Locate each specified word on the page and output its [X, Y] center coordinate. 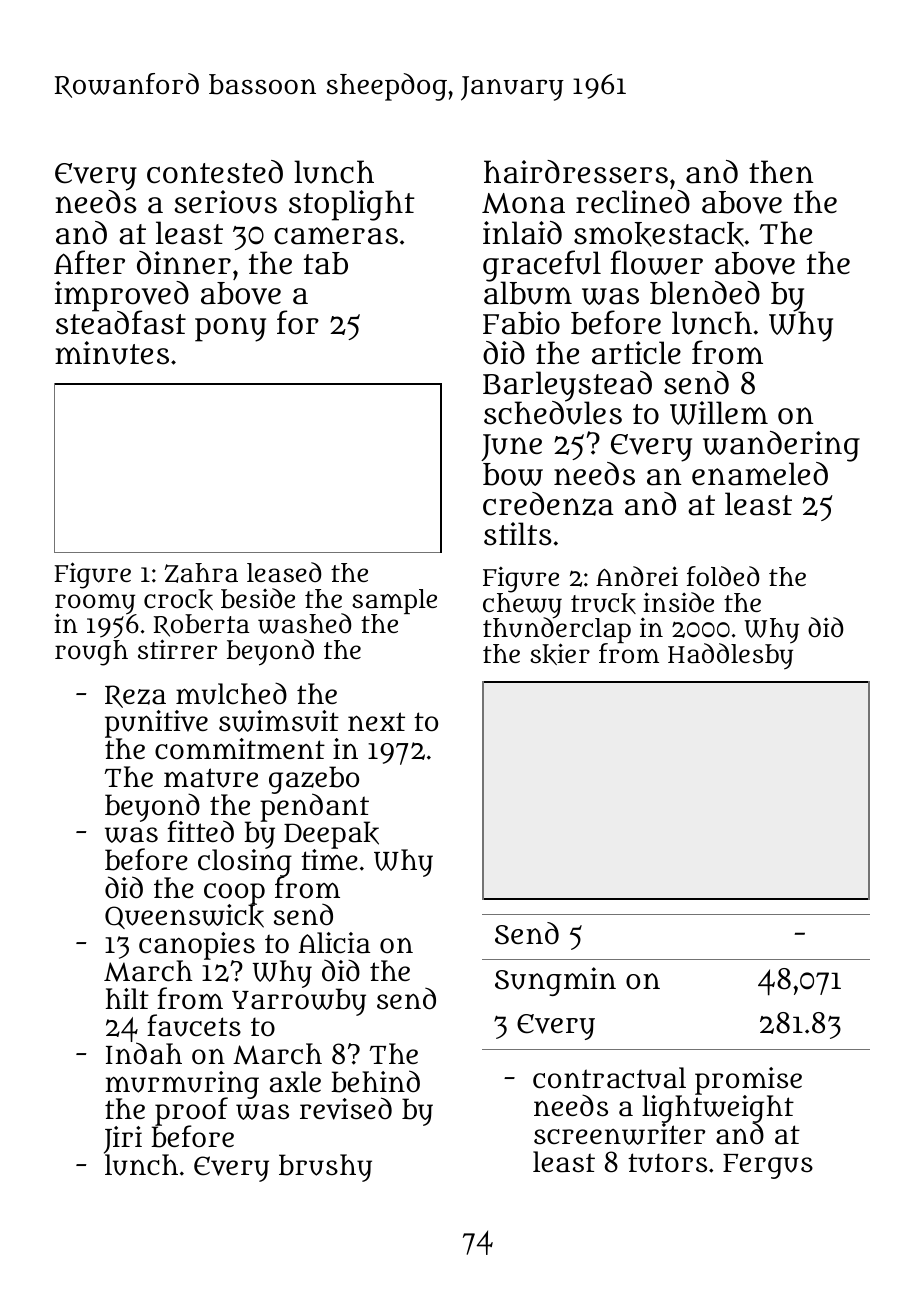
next [376, 721]
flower [657, 262]
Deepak [331, 835]
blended [705, 293]
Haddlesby [730, 657]
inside [678, 602]
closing [245, 863]
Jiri [123, 1140]
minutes [112, 353]
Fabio [521, 323]
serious [225, 202]
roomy [95, 604]
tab [326, 263]
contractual [609, 1078]
